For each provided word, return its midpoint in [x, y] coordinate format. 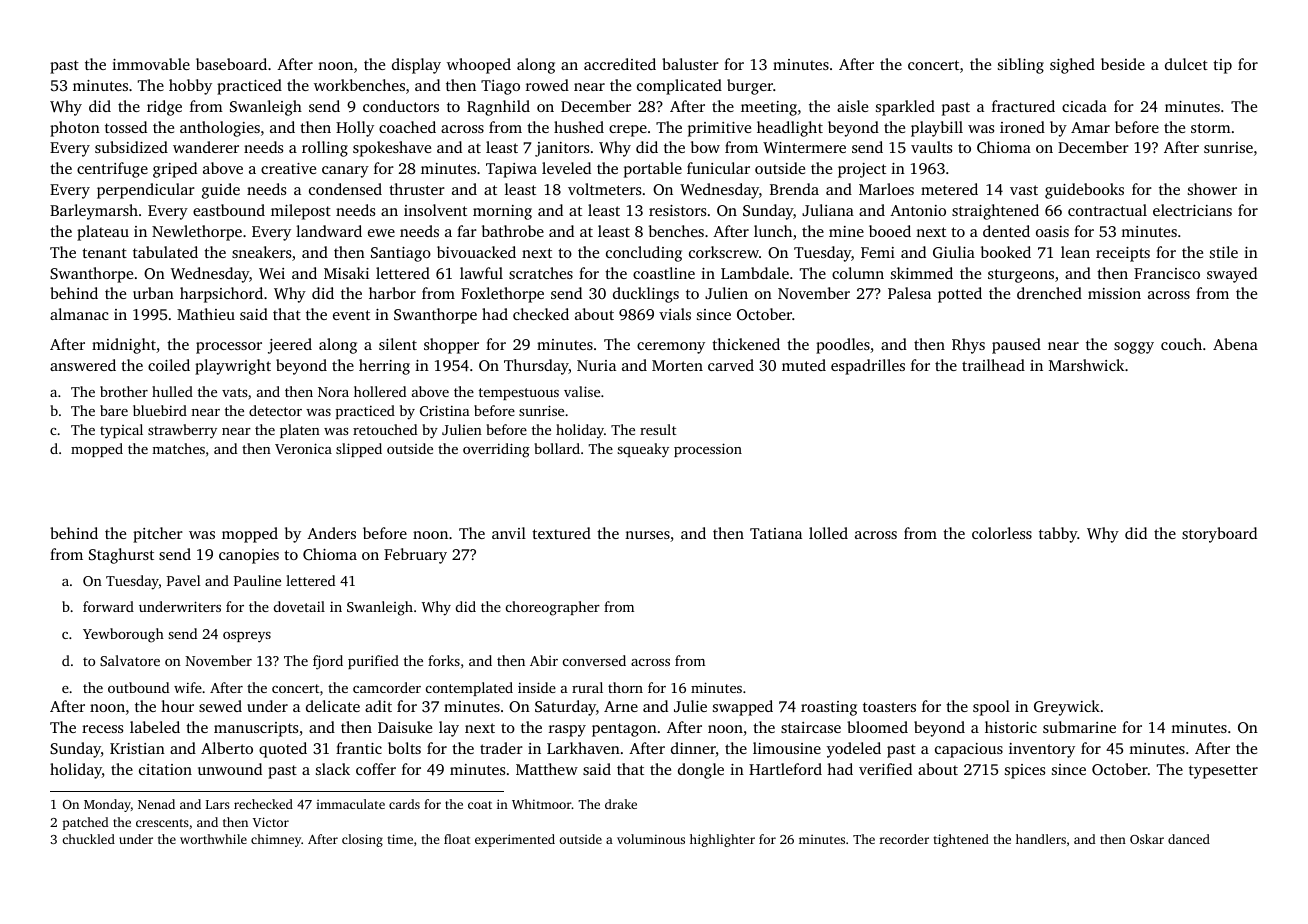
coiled [169, 365]
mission [1114, 293]
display [416, 66]
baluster [690, 64]
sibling [1021, 66]
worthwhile [213, 839]
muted [804, 365]
